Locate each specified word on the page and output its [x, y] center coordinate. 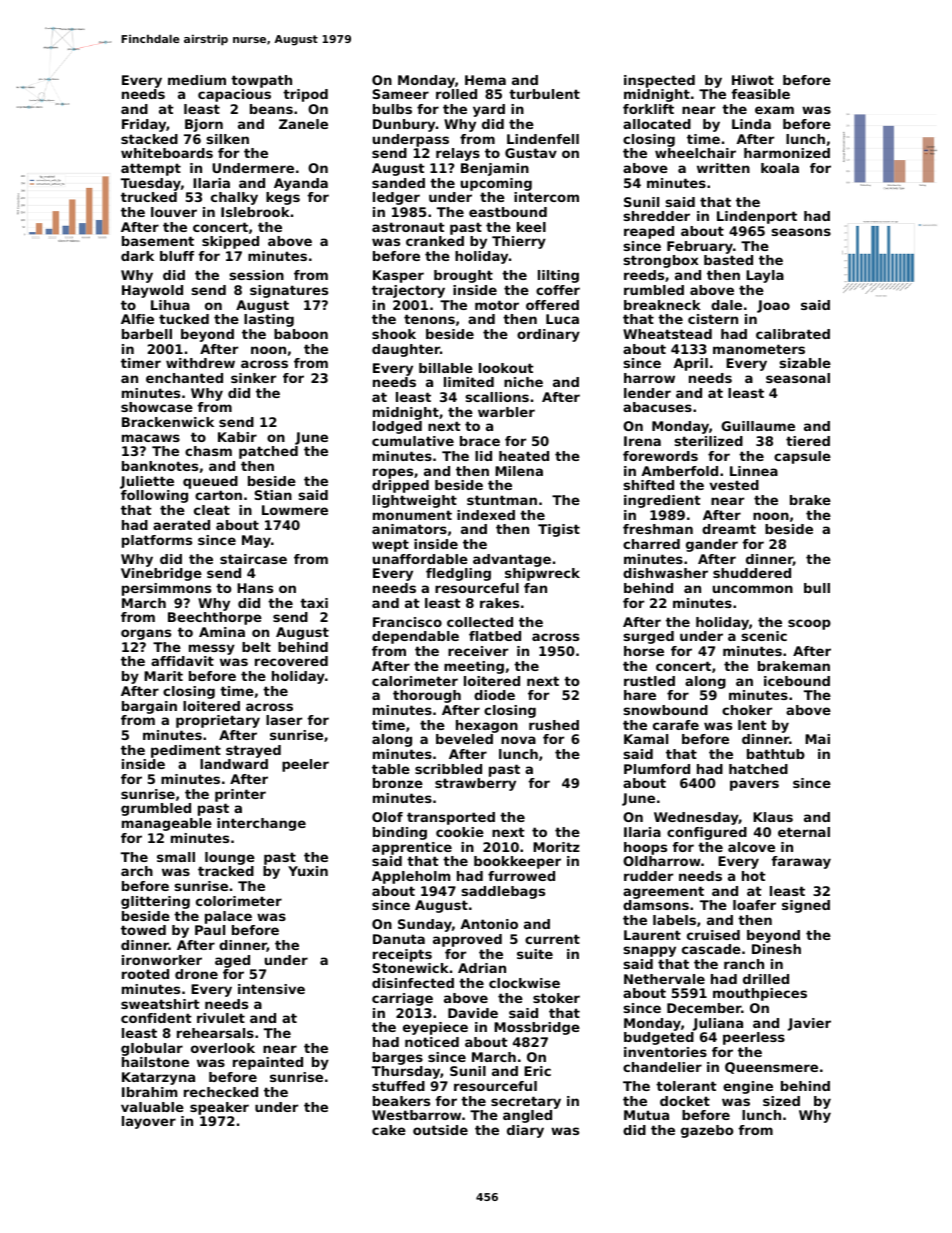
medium [197, 80]
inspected [659, 81]
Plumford [657, 769]
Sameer [401, 94]
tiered [808, 441]
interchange [261, 824]
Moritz [556, 847]
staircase [253, 559]
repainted [268, 1063]
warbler [506, 412]
